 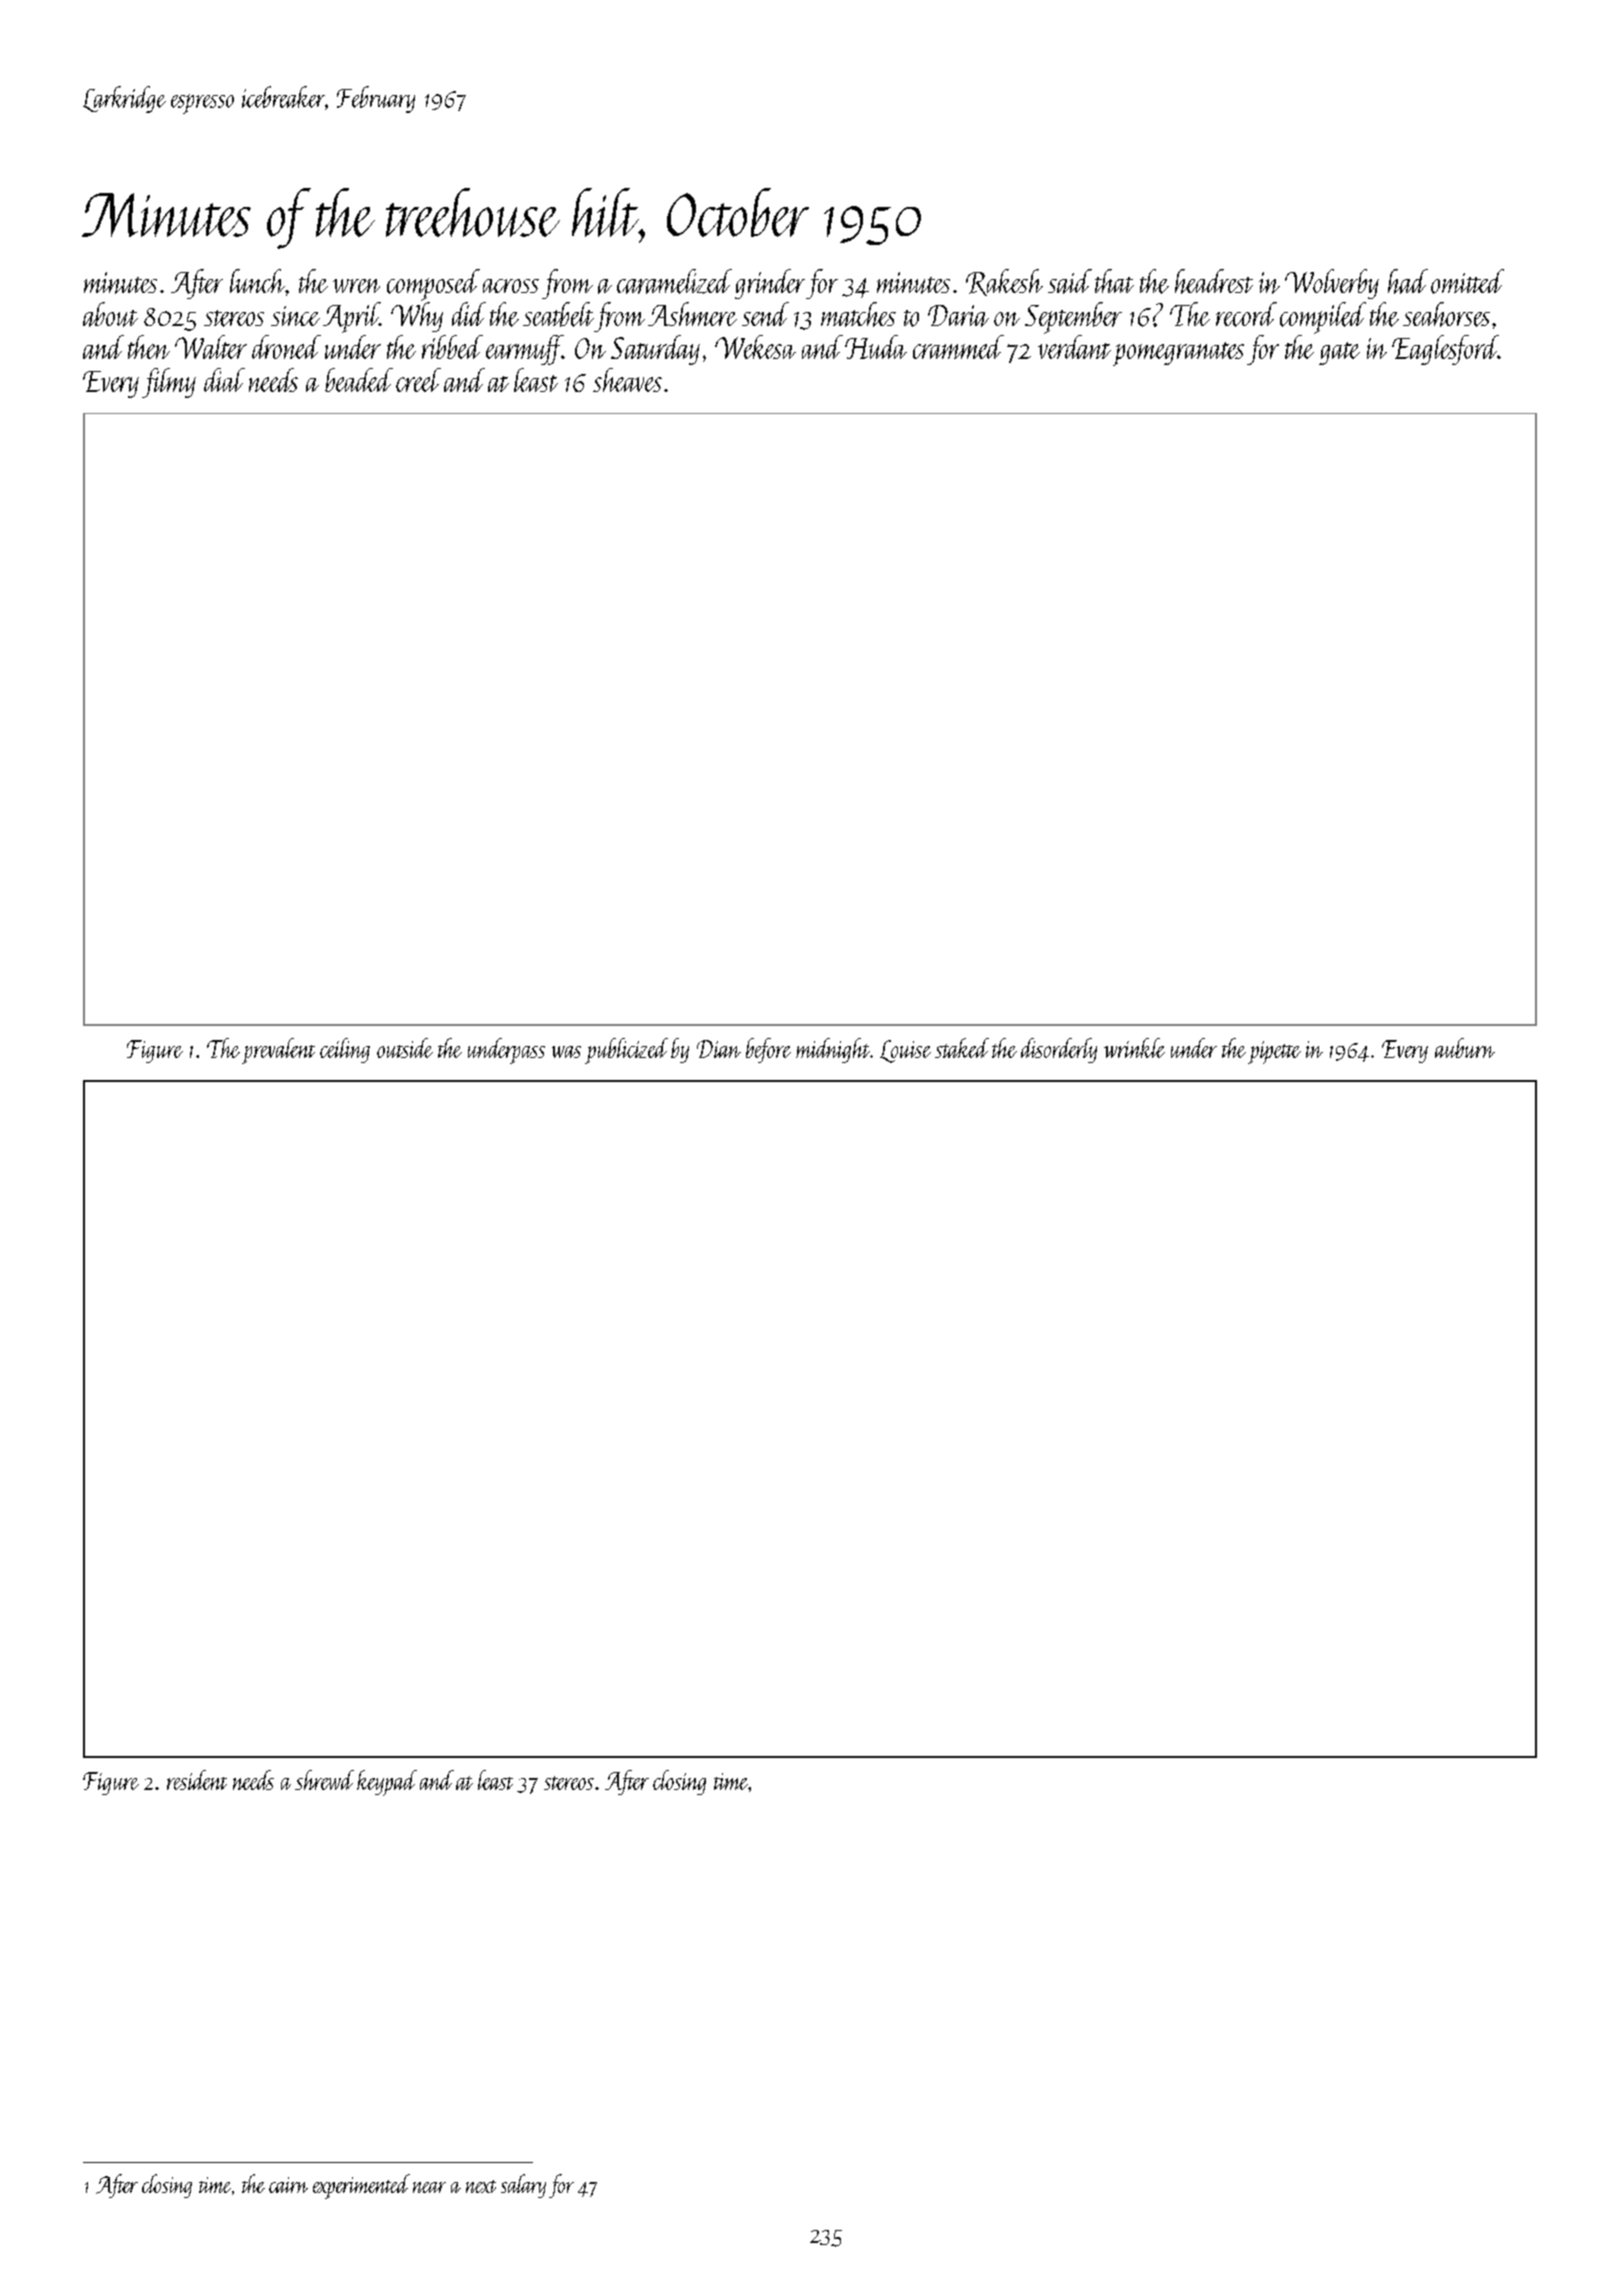 I want to click on auburn, so click(x=1465, y=1048).
